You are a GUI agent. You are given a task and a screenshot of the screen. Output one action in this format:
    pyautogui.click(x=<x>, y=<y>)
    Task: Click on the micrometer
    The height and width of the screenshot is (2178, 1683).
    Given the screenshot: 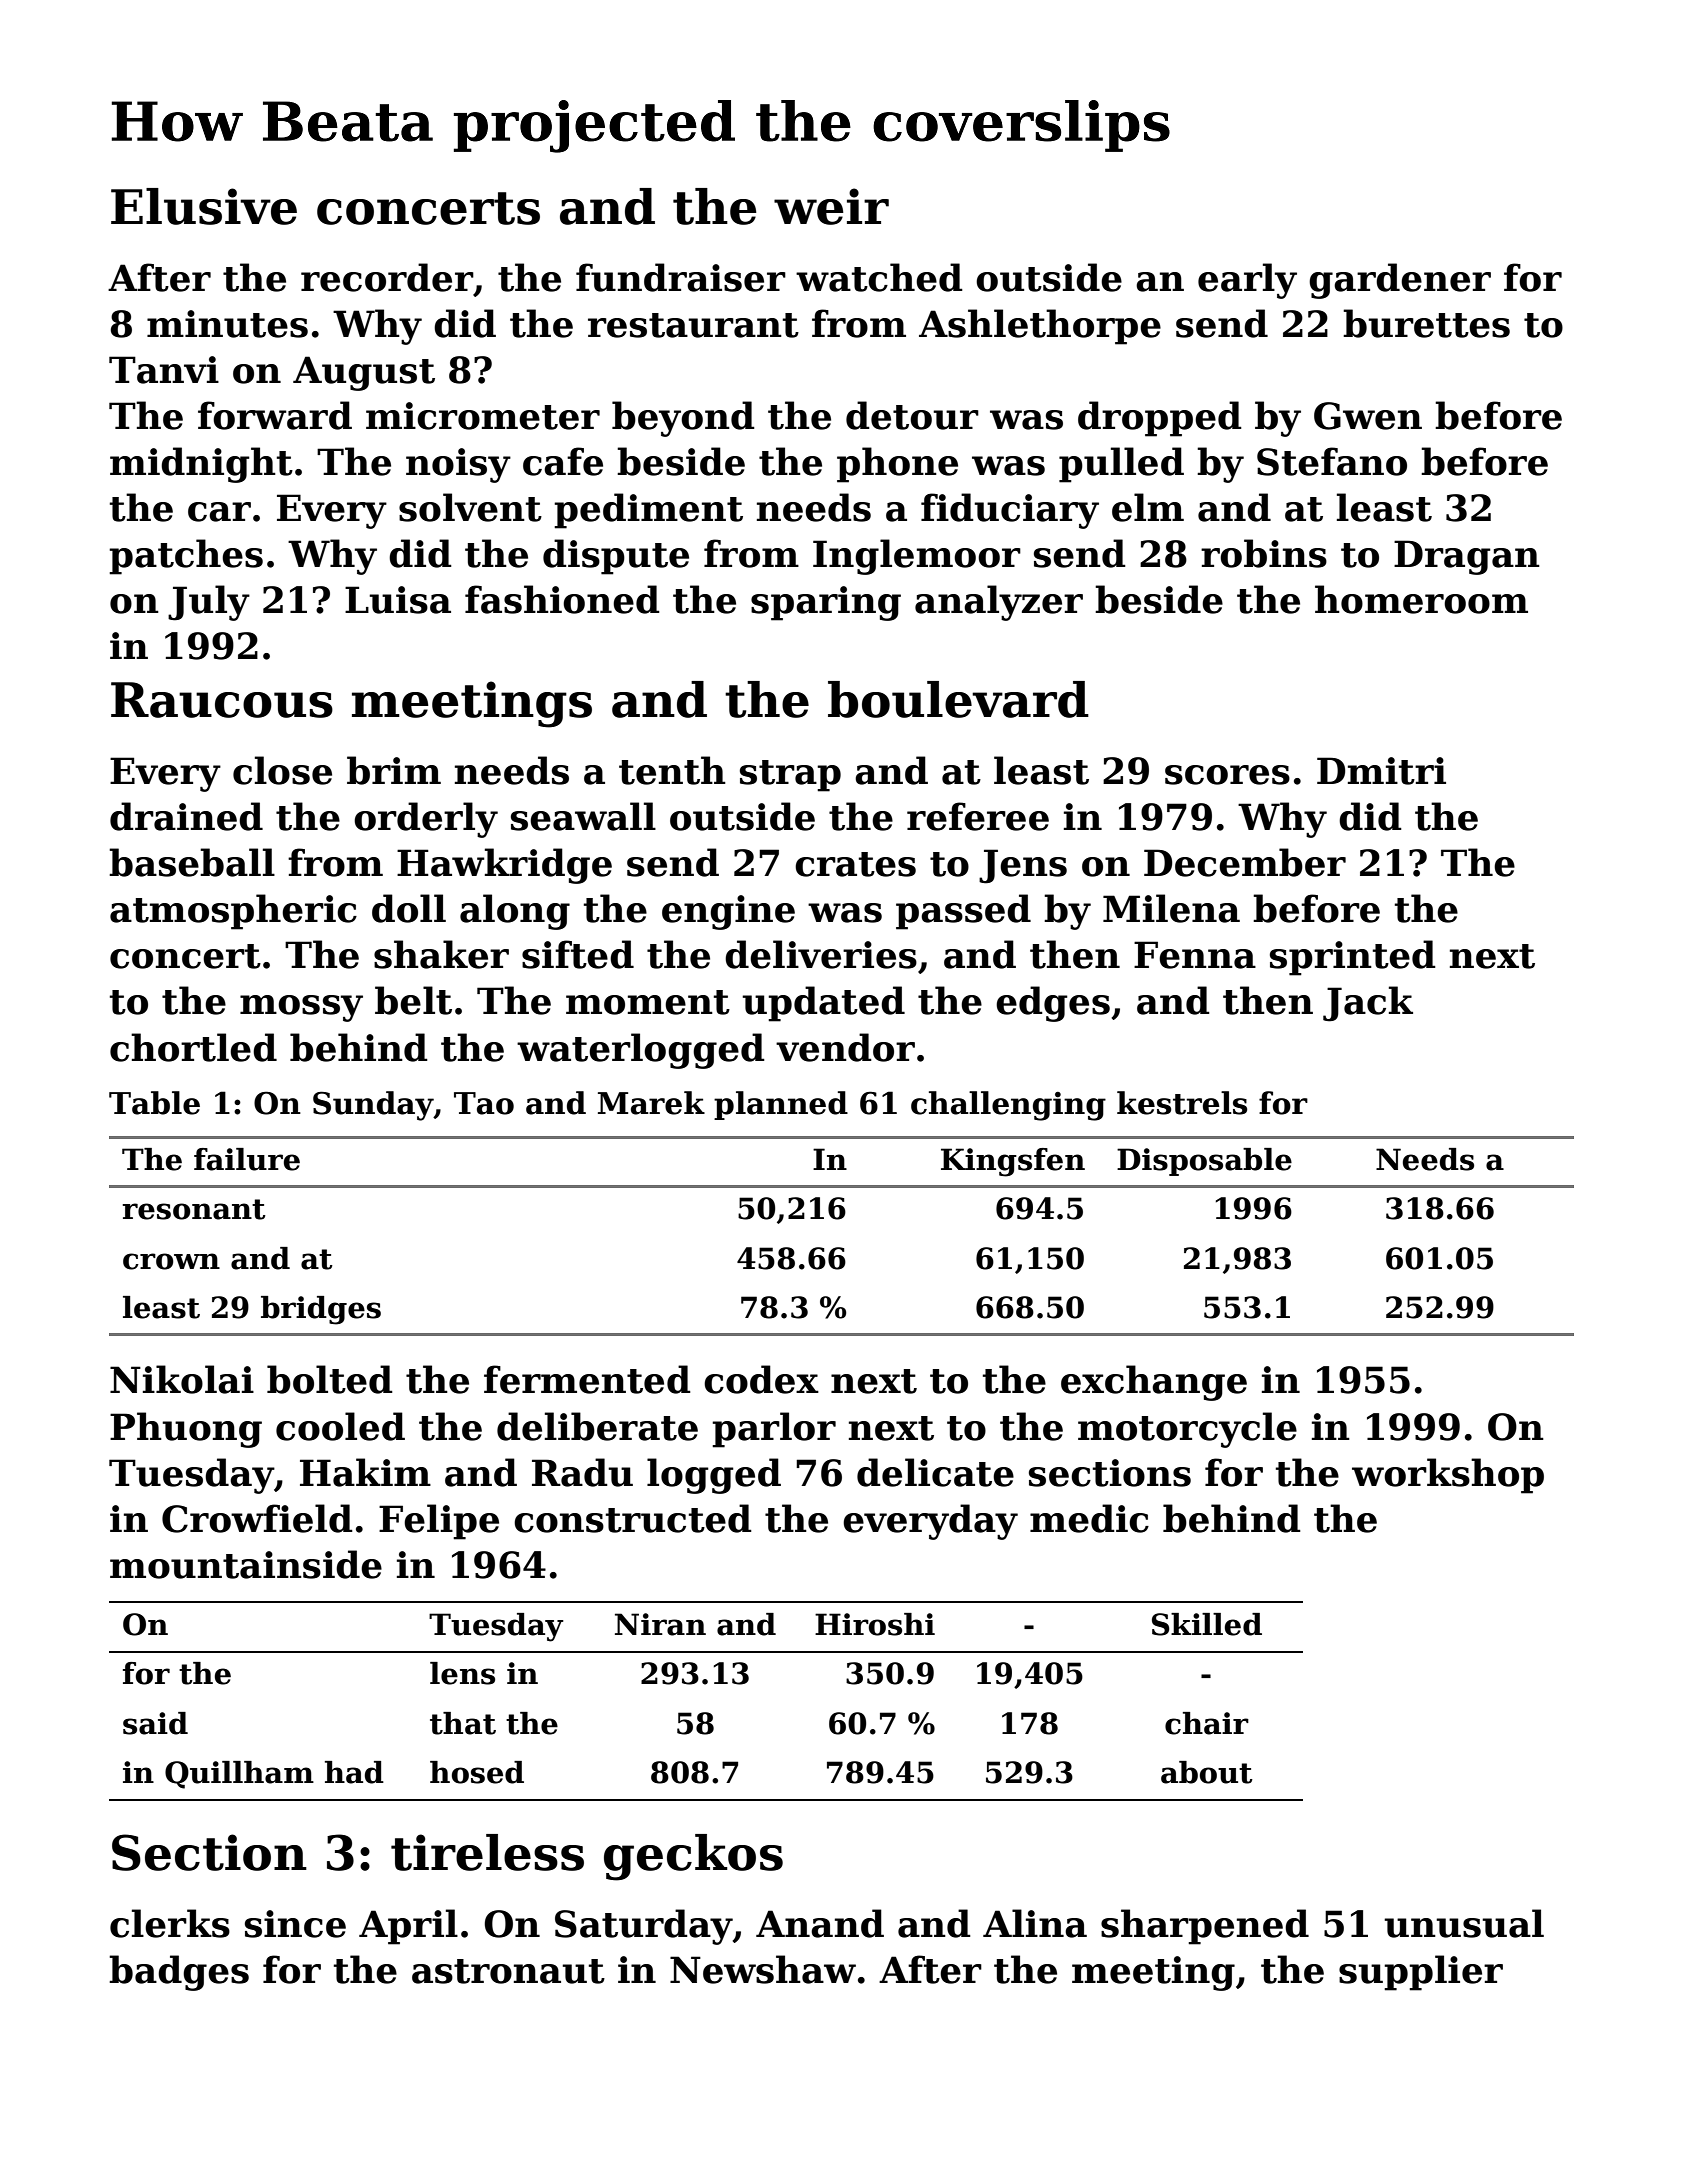 What is the action you would take?
    pyautogui.click(x=483, y=416)
